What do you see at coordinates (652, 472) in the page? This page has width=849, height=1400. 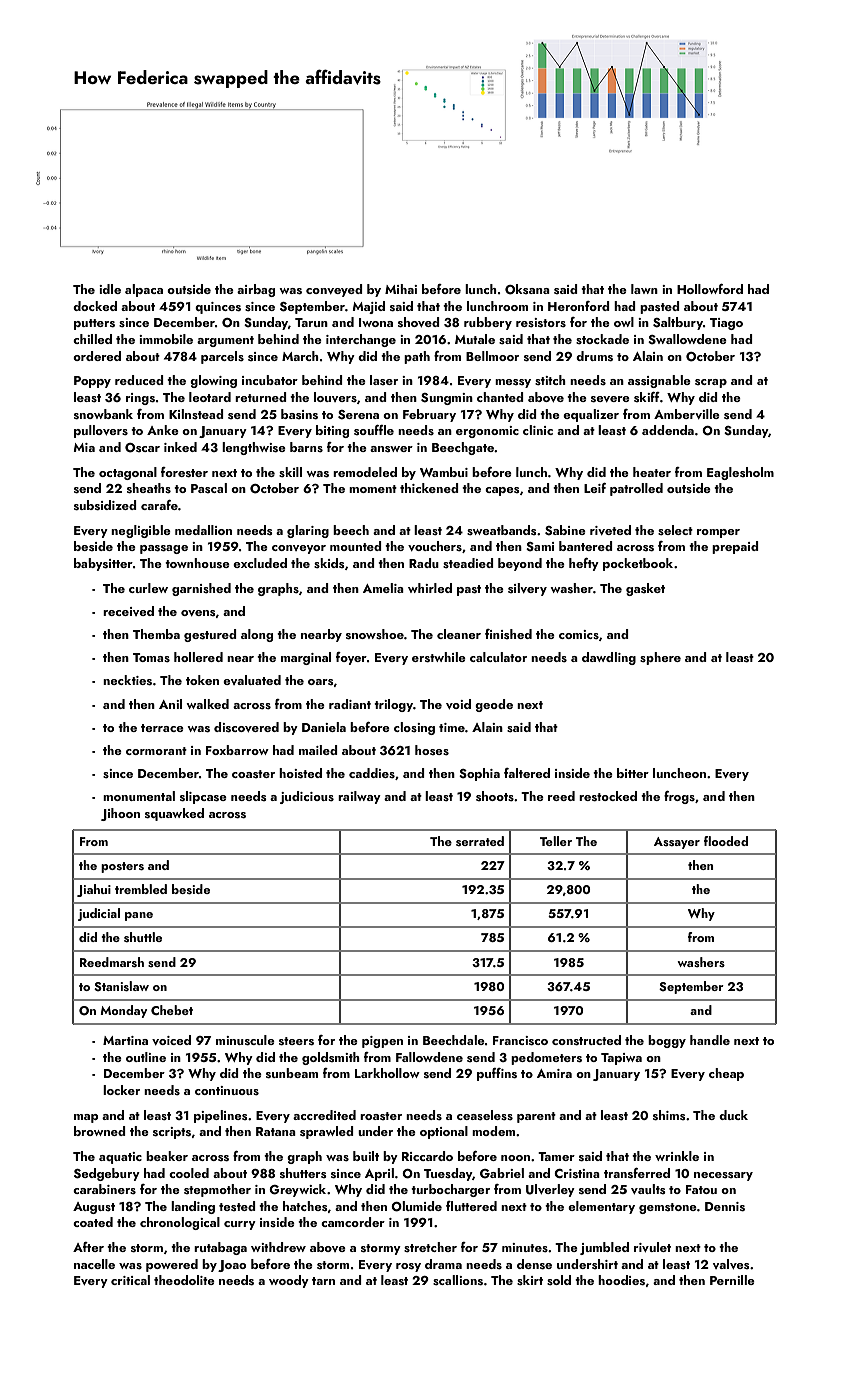 I see `heater` at bounding box center [652, 472].
